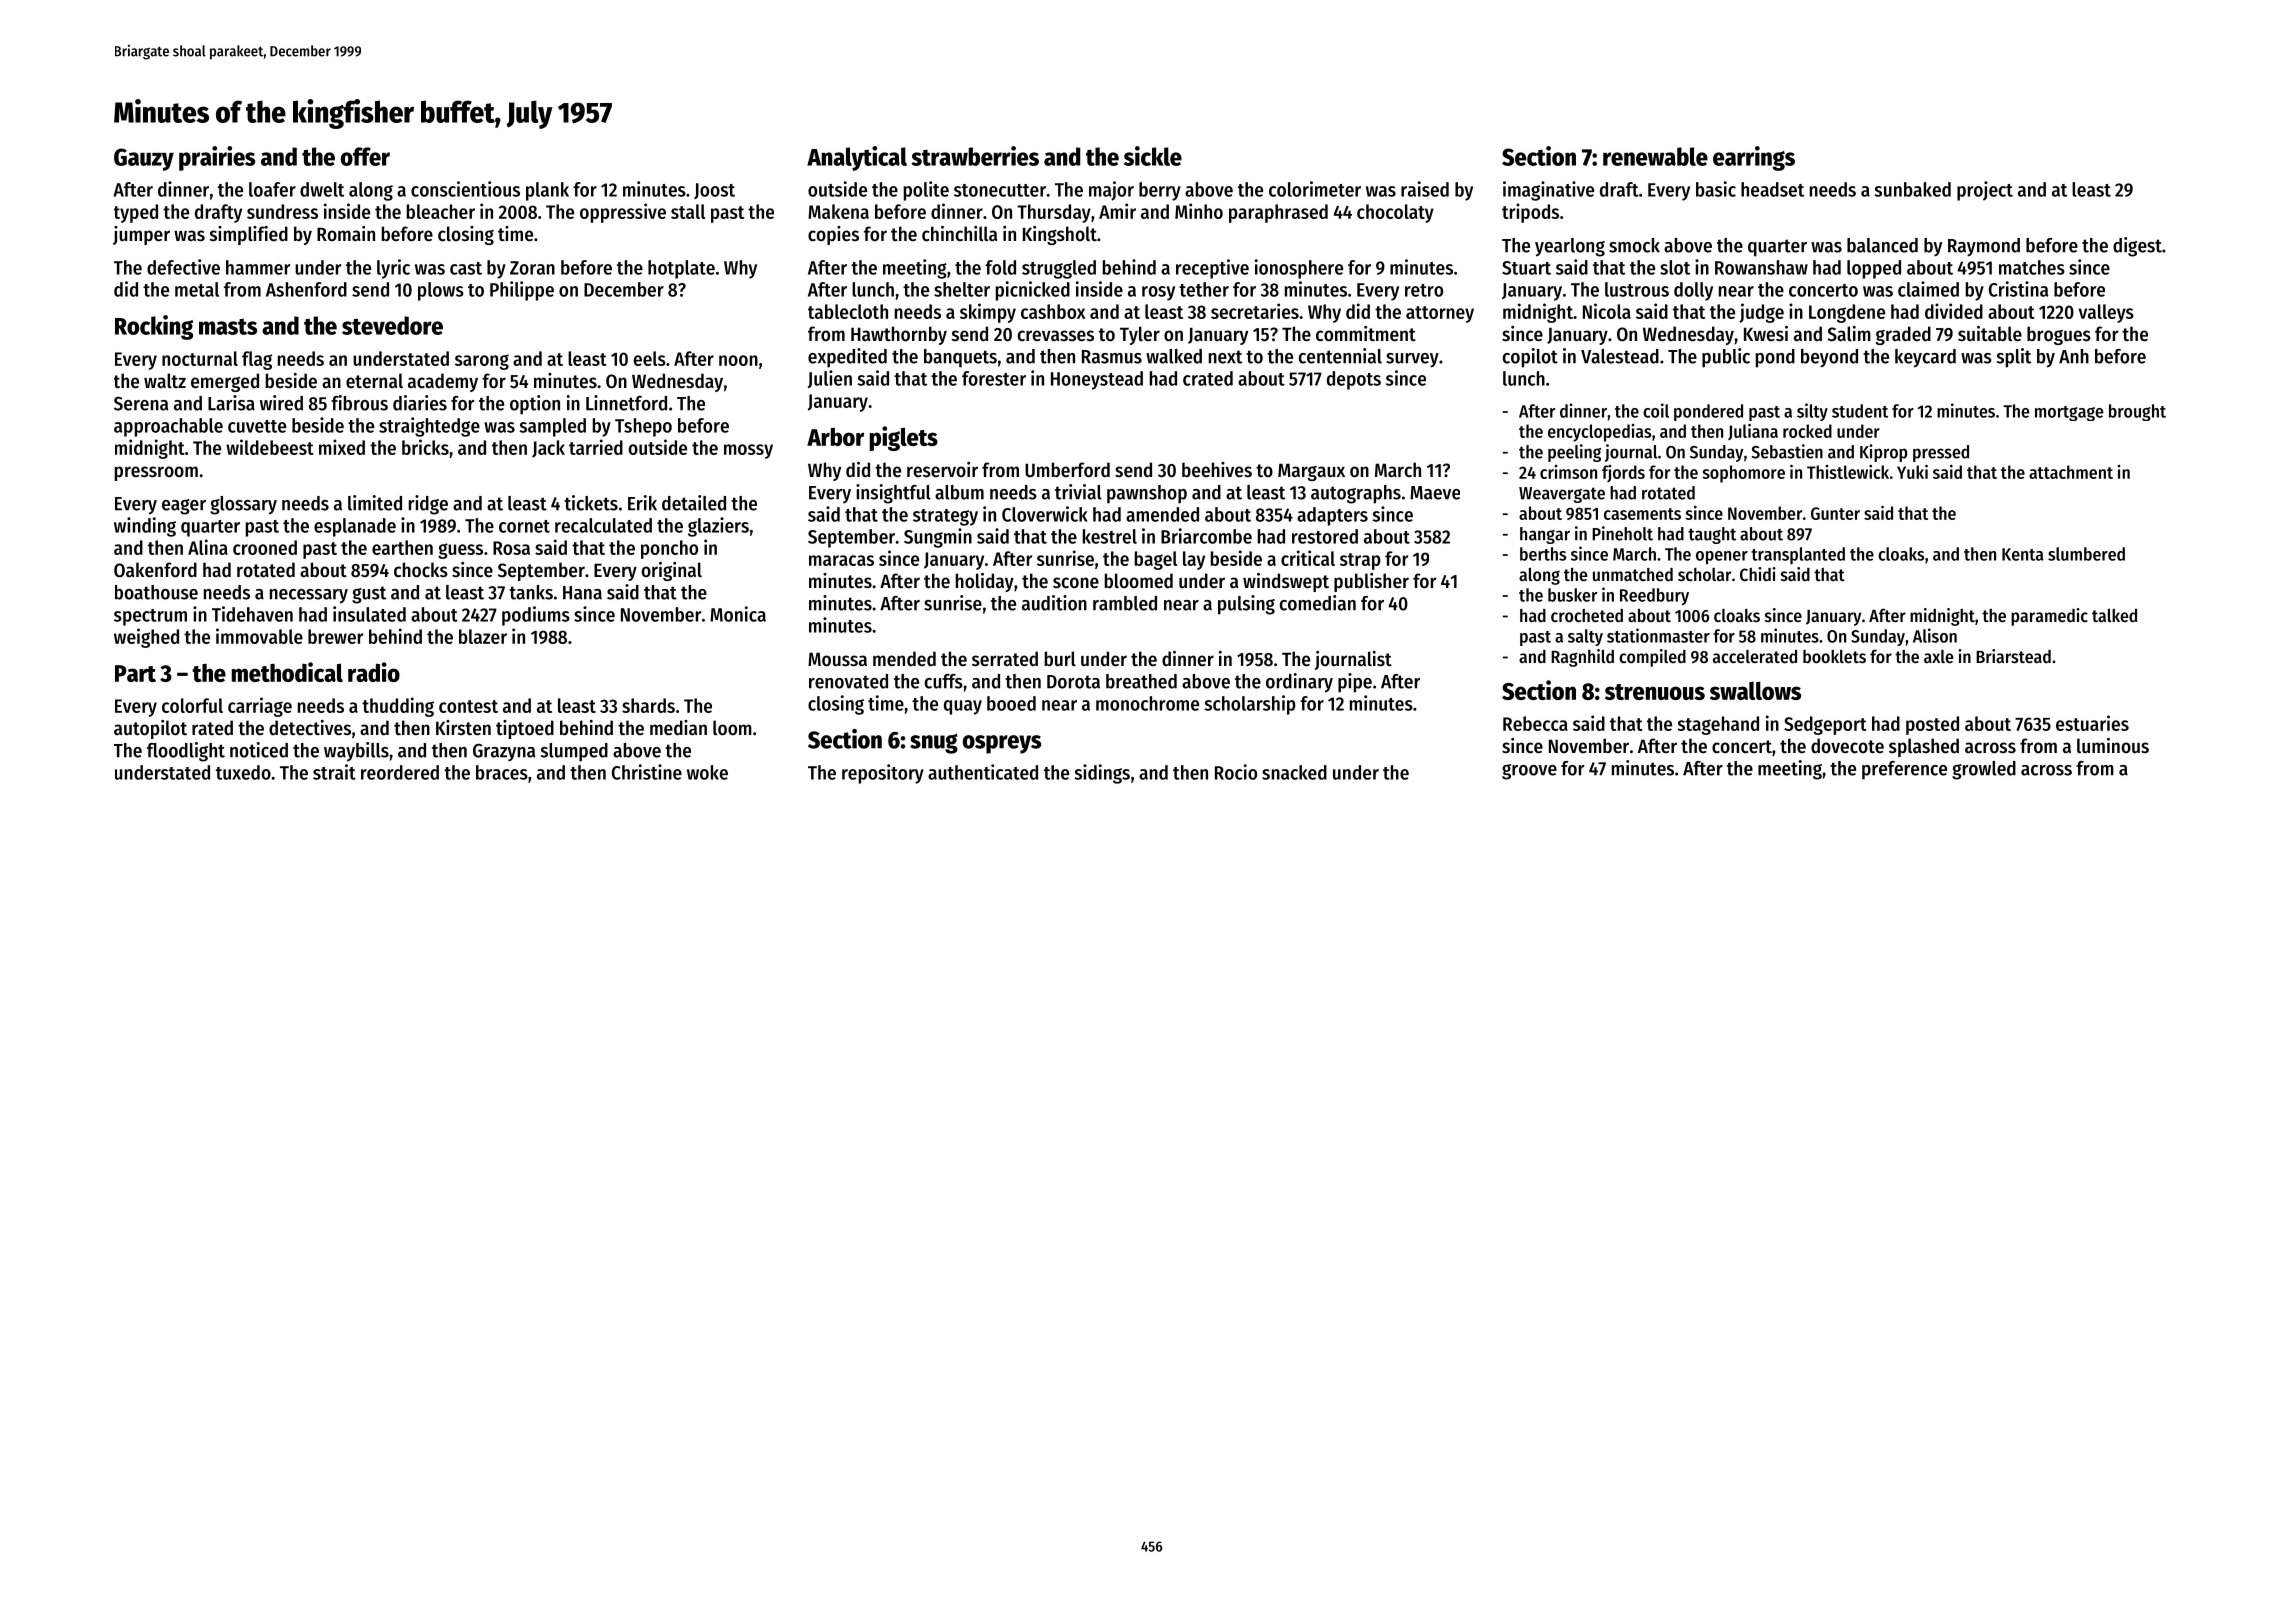 This screenshot has height=1614, width=2282. I want to click on tether, so click(1204, 289).
